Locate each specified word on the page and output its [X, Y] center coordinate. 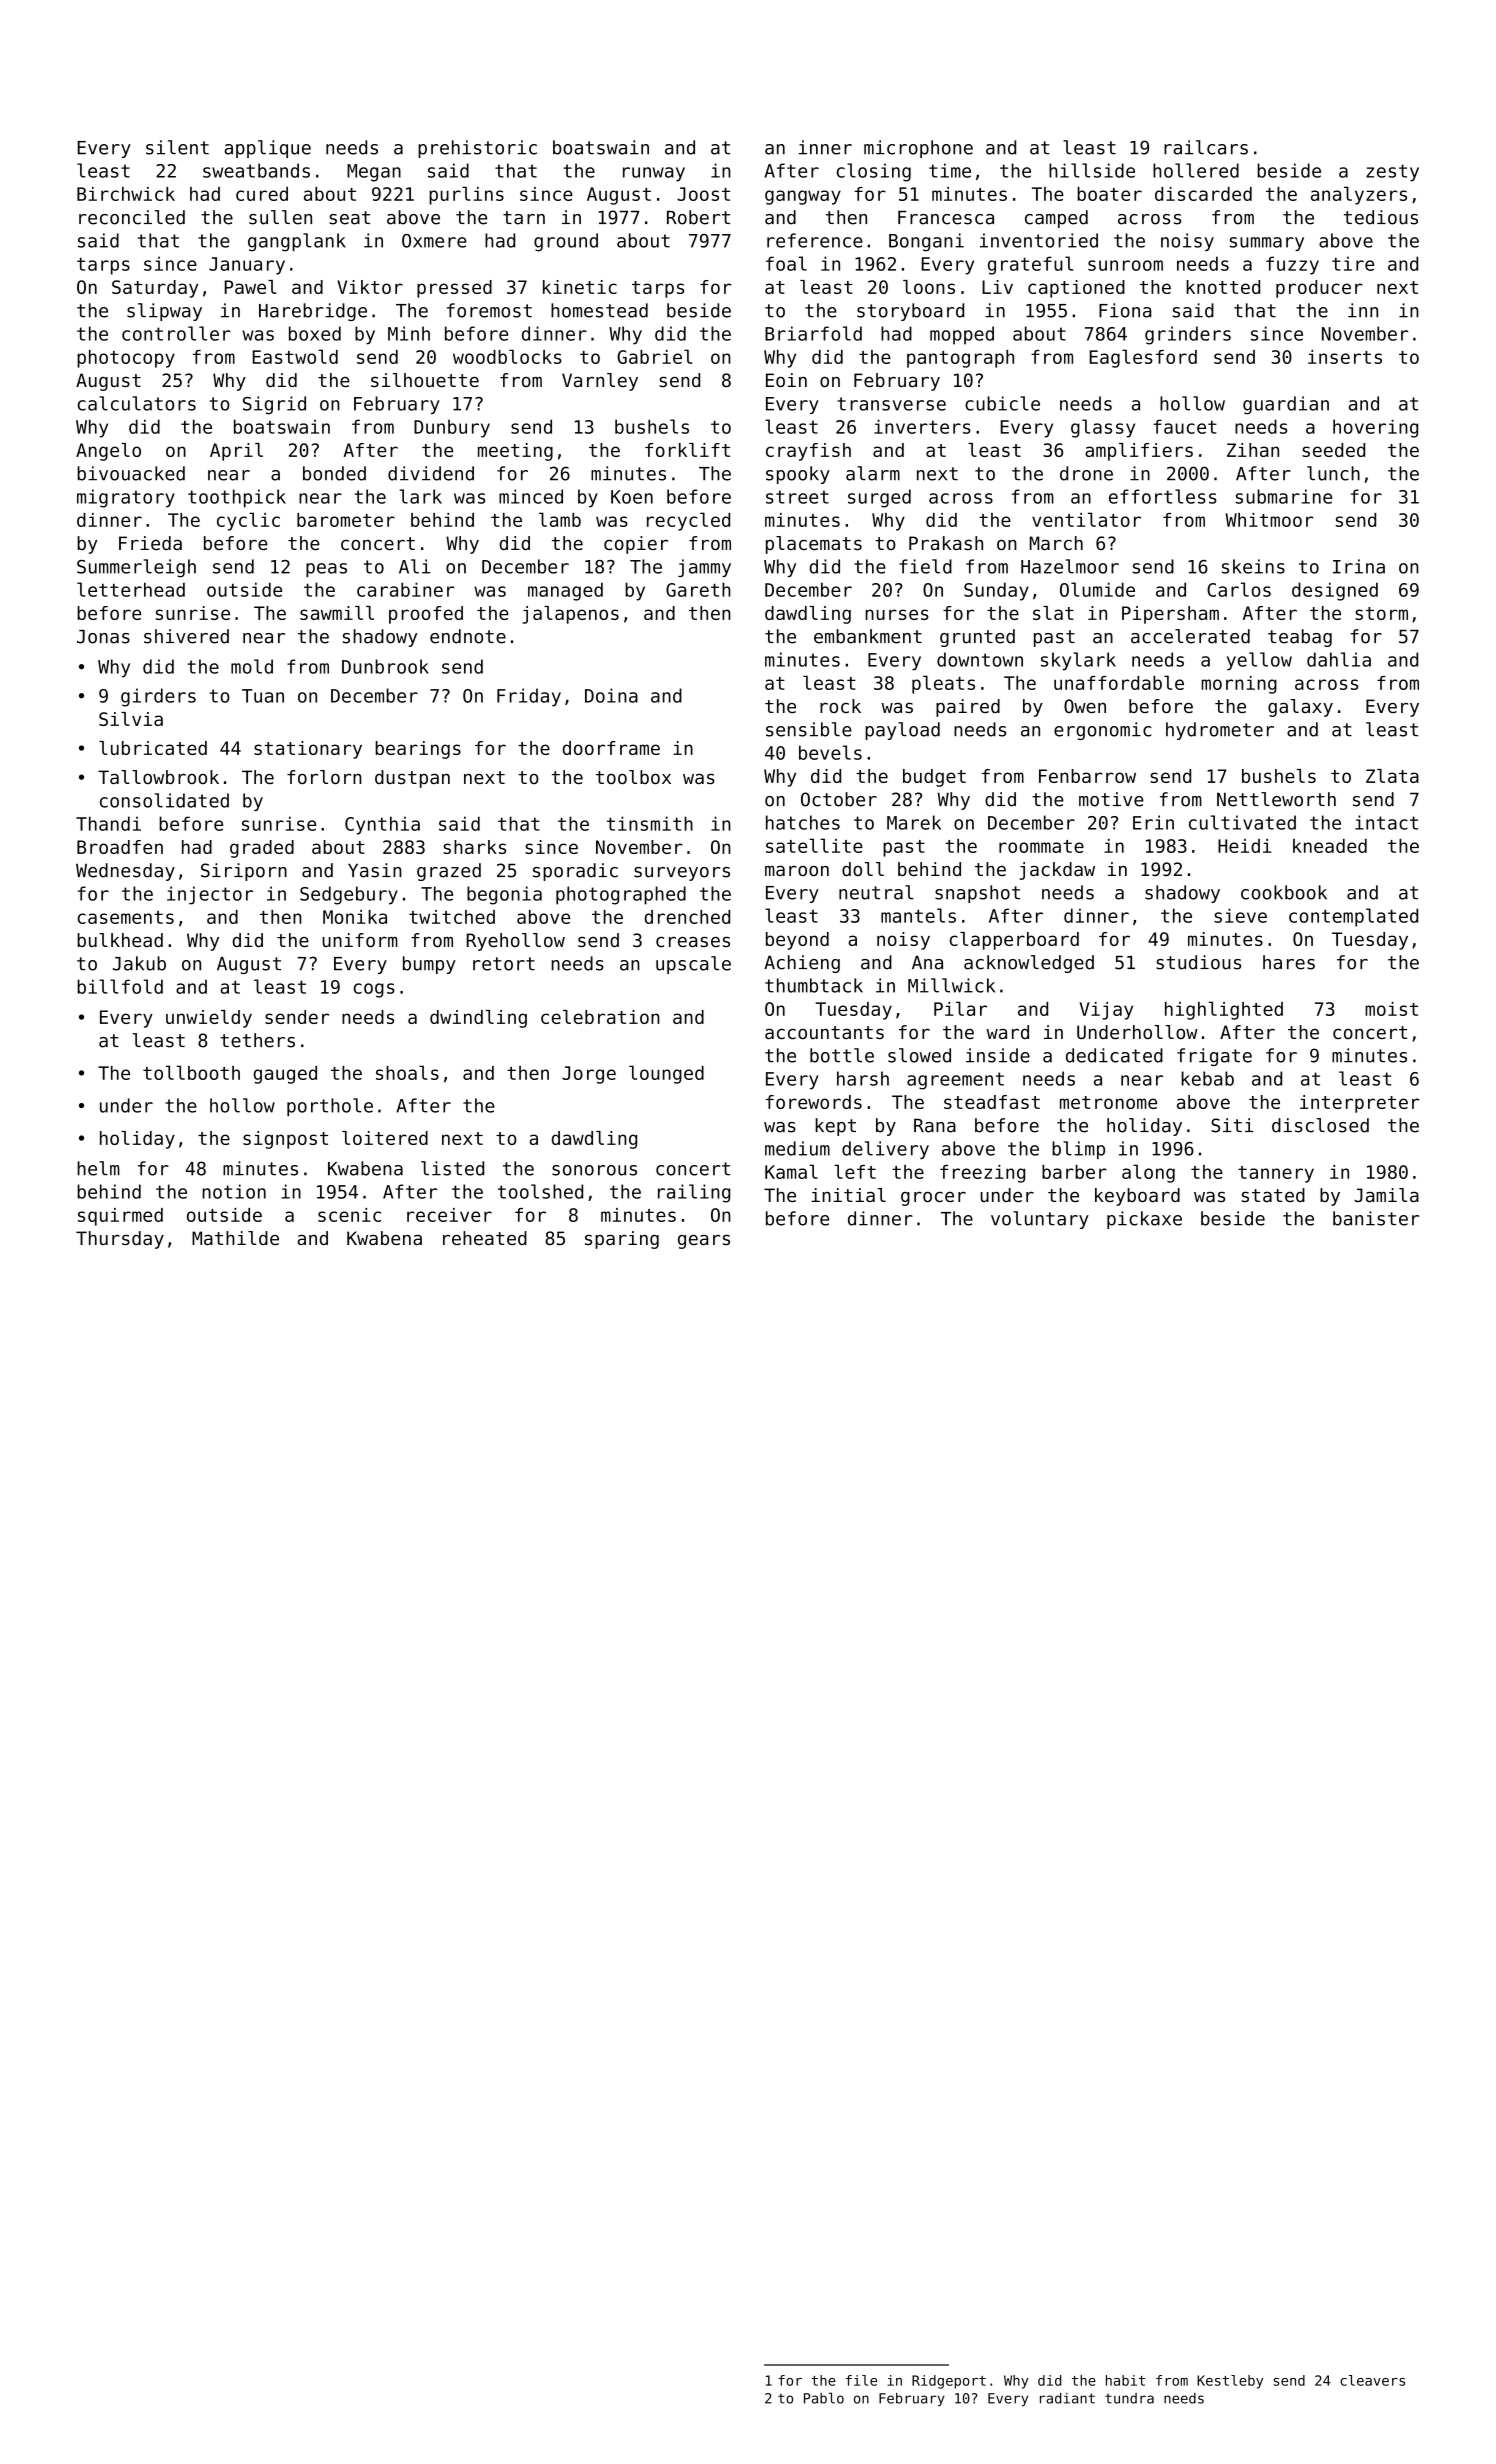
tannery [1276, 1174]
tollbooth [191, 1072]
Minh [409, 333]
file [861, 2380]
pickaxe [1144, 1220]
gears [704, 1241]
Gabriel [654, 356]
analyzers [1359, 195]
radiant [1067, 2398]
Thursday [120, 1240]
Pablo [824, 2398]
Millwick [951, 985]
